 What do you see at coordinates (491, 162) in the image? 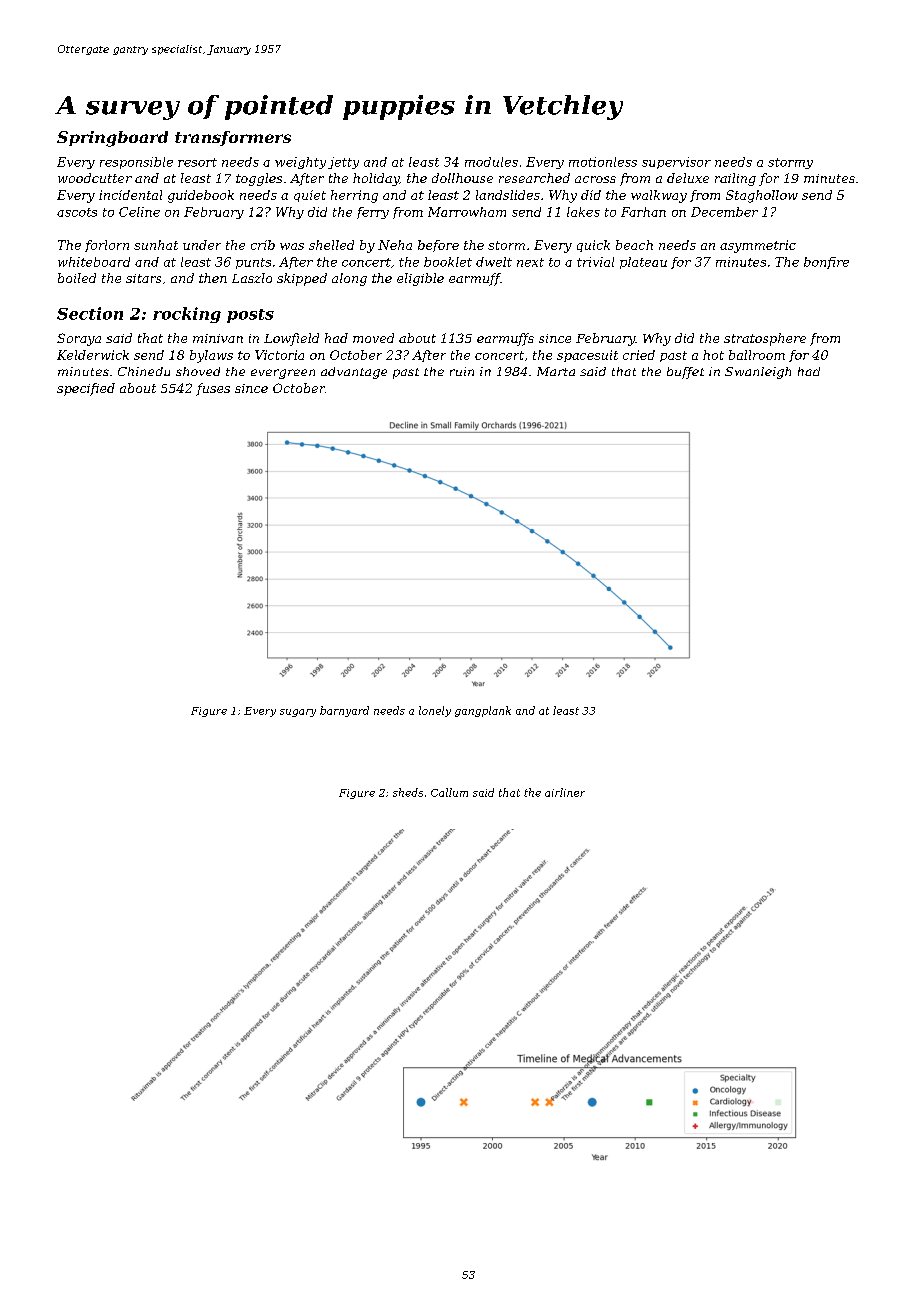
I see `modules` at bounding box center [491, 162].
